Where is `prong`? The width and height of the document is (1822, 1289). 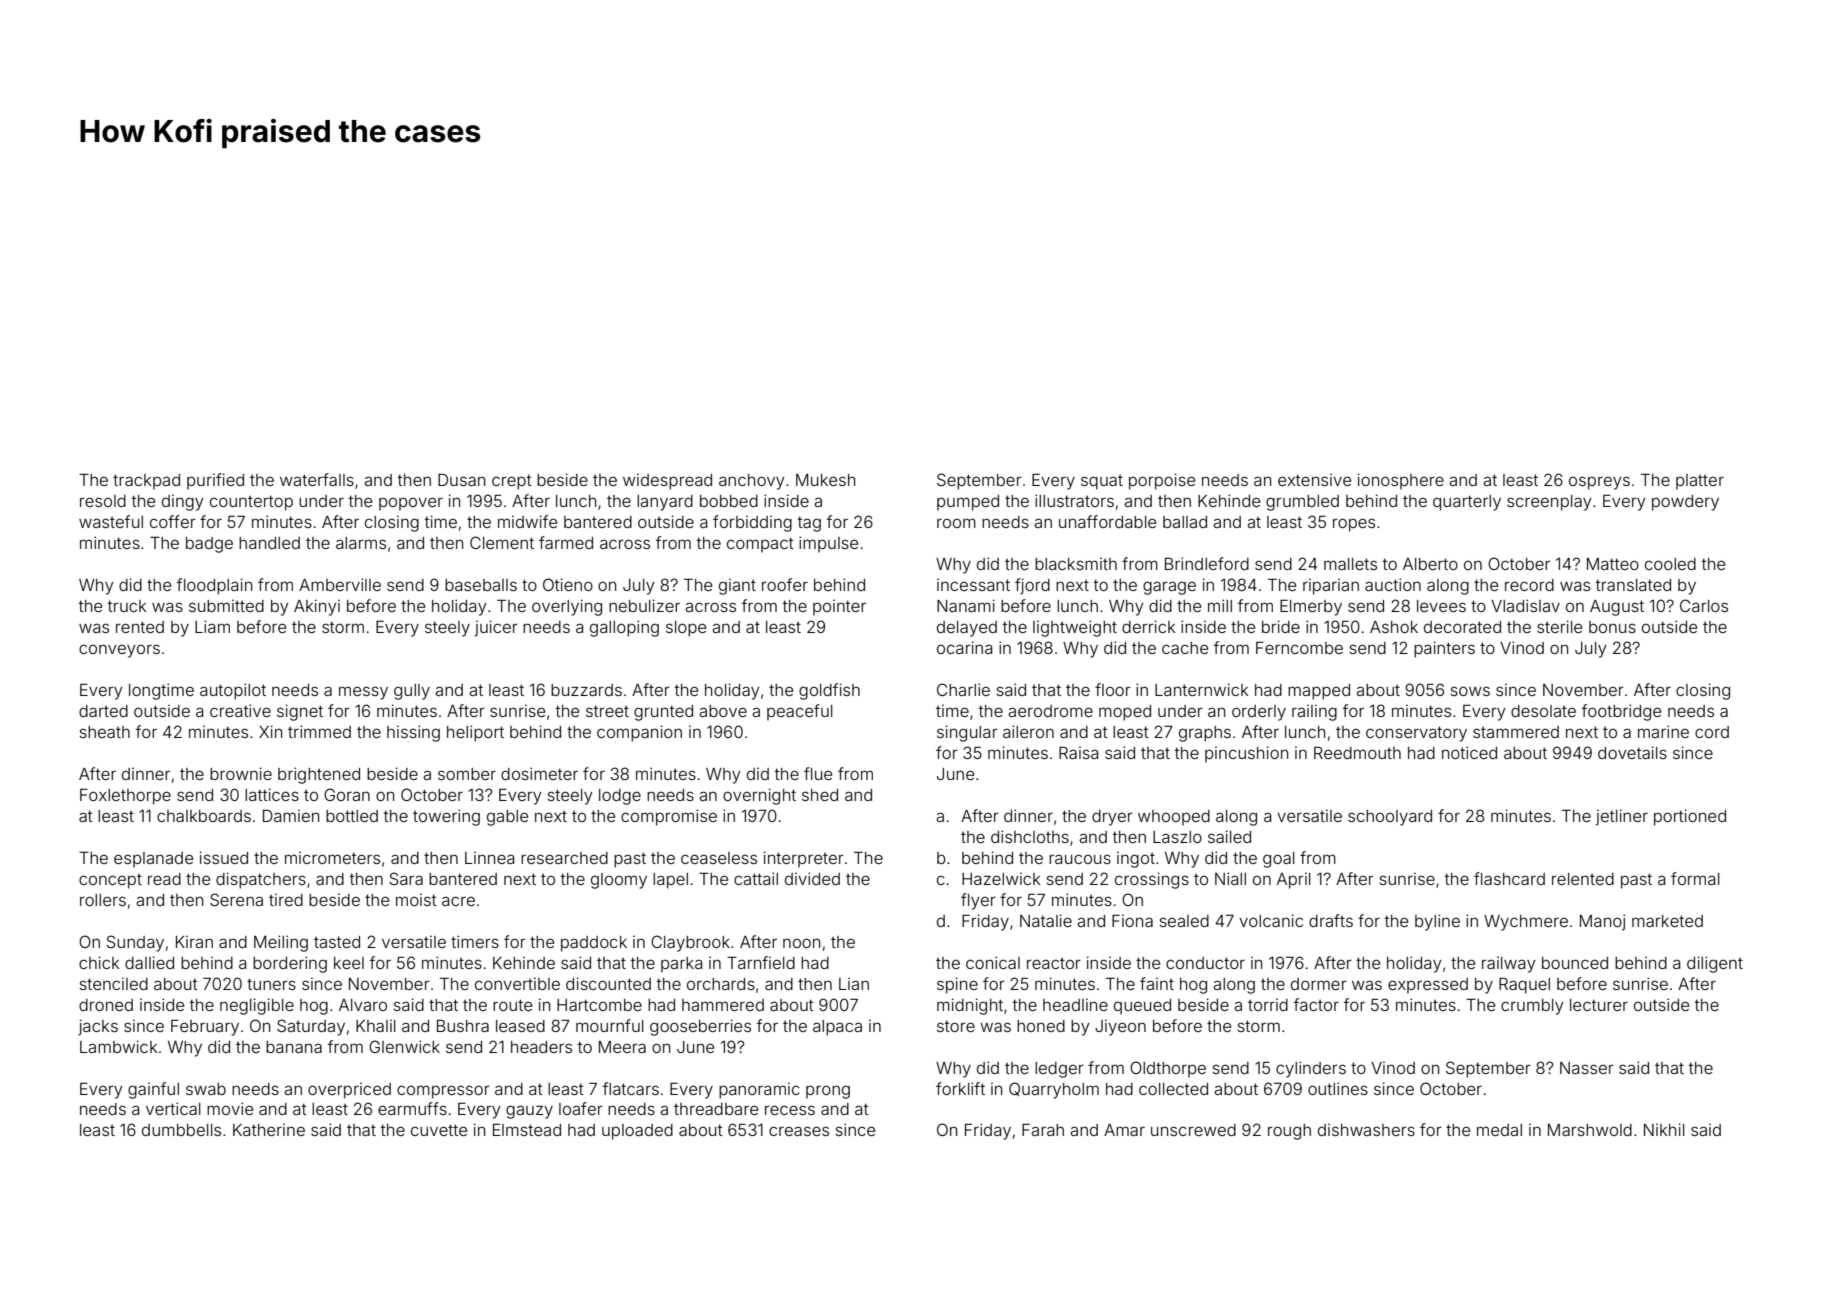
prong is located at coordinates (828, 1092).
